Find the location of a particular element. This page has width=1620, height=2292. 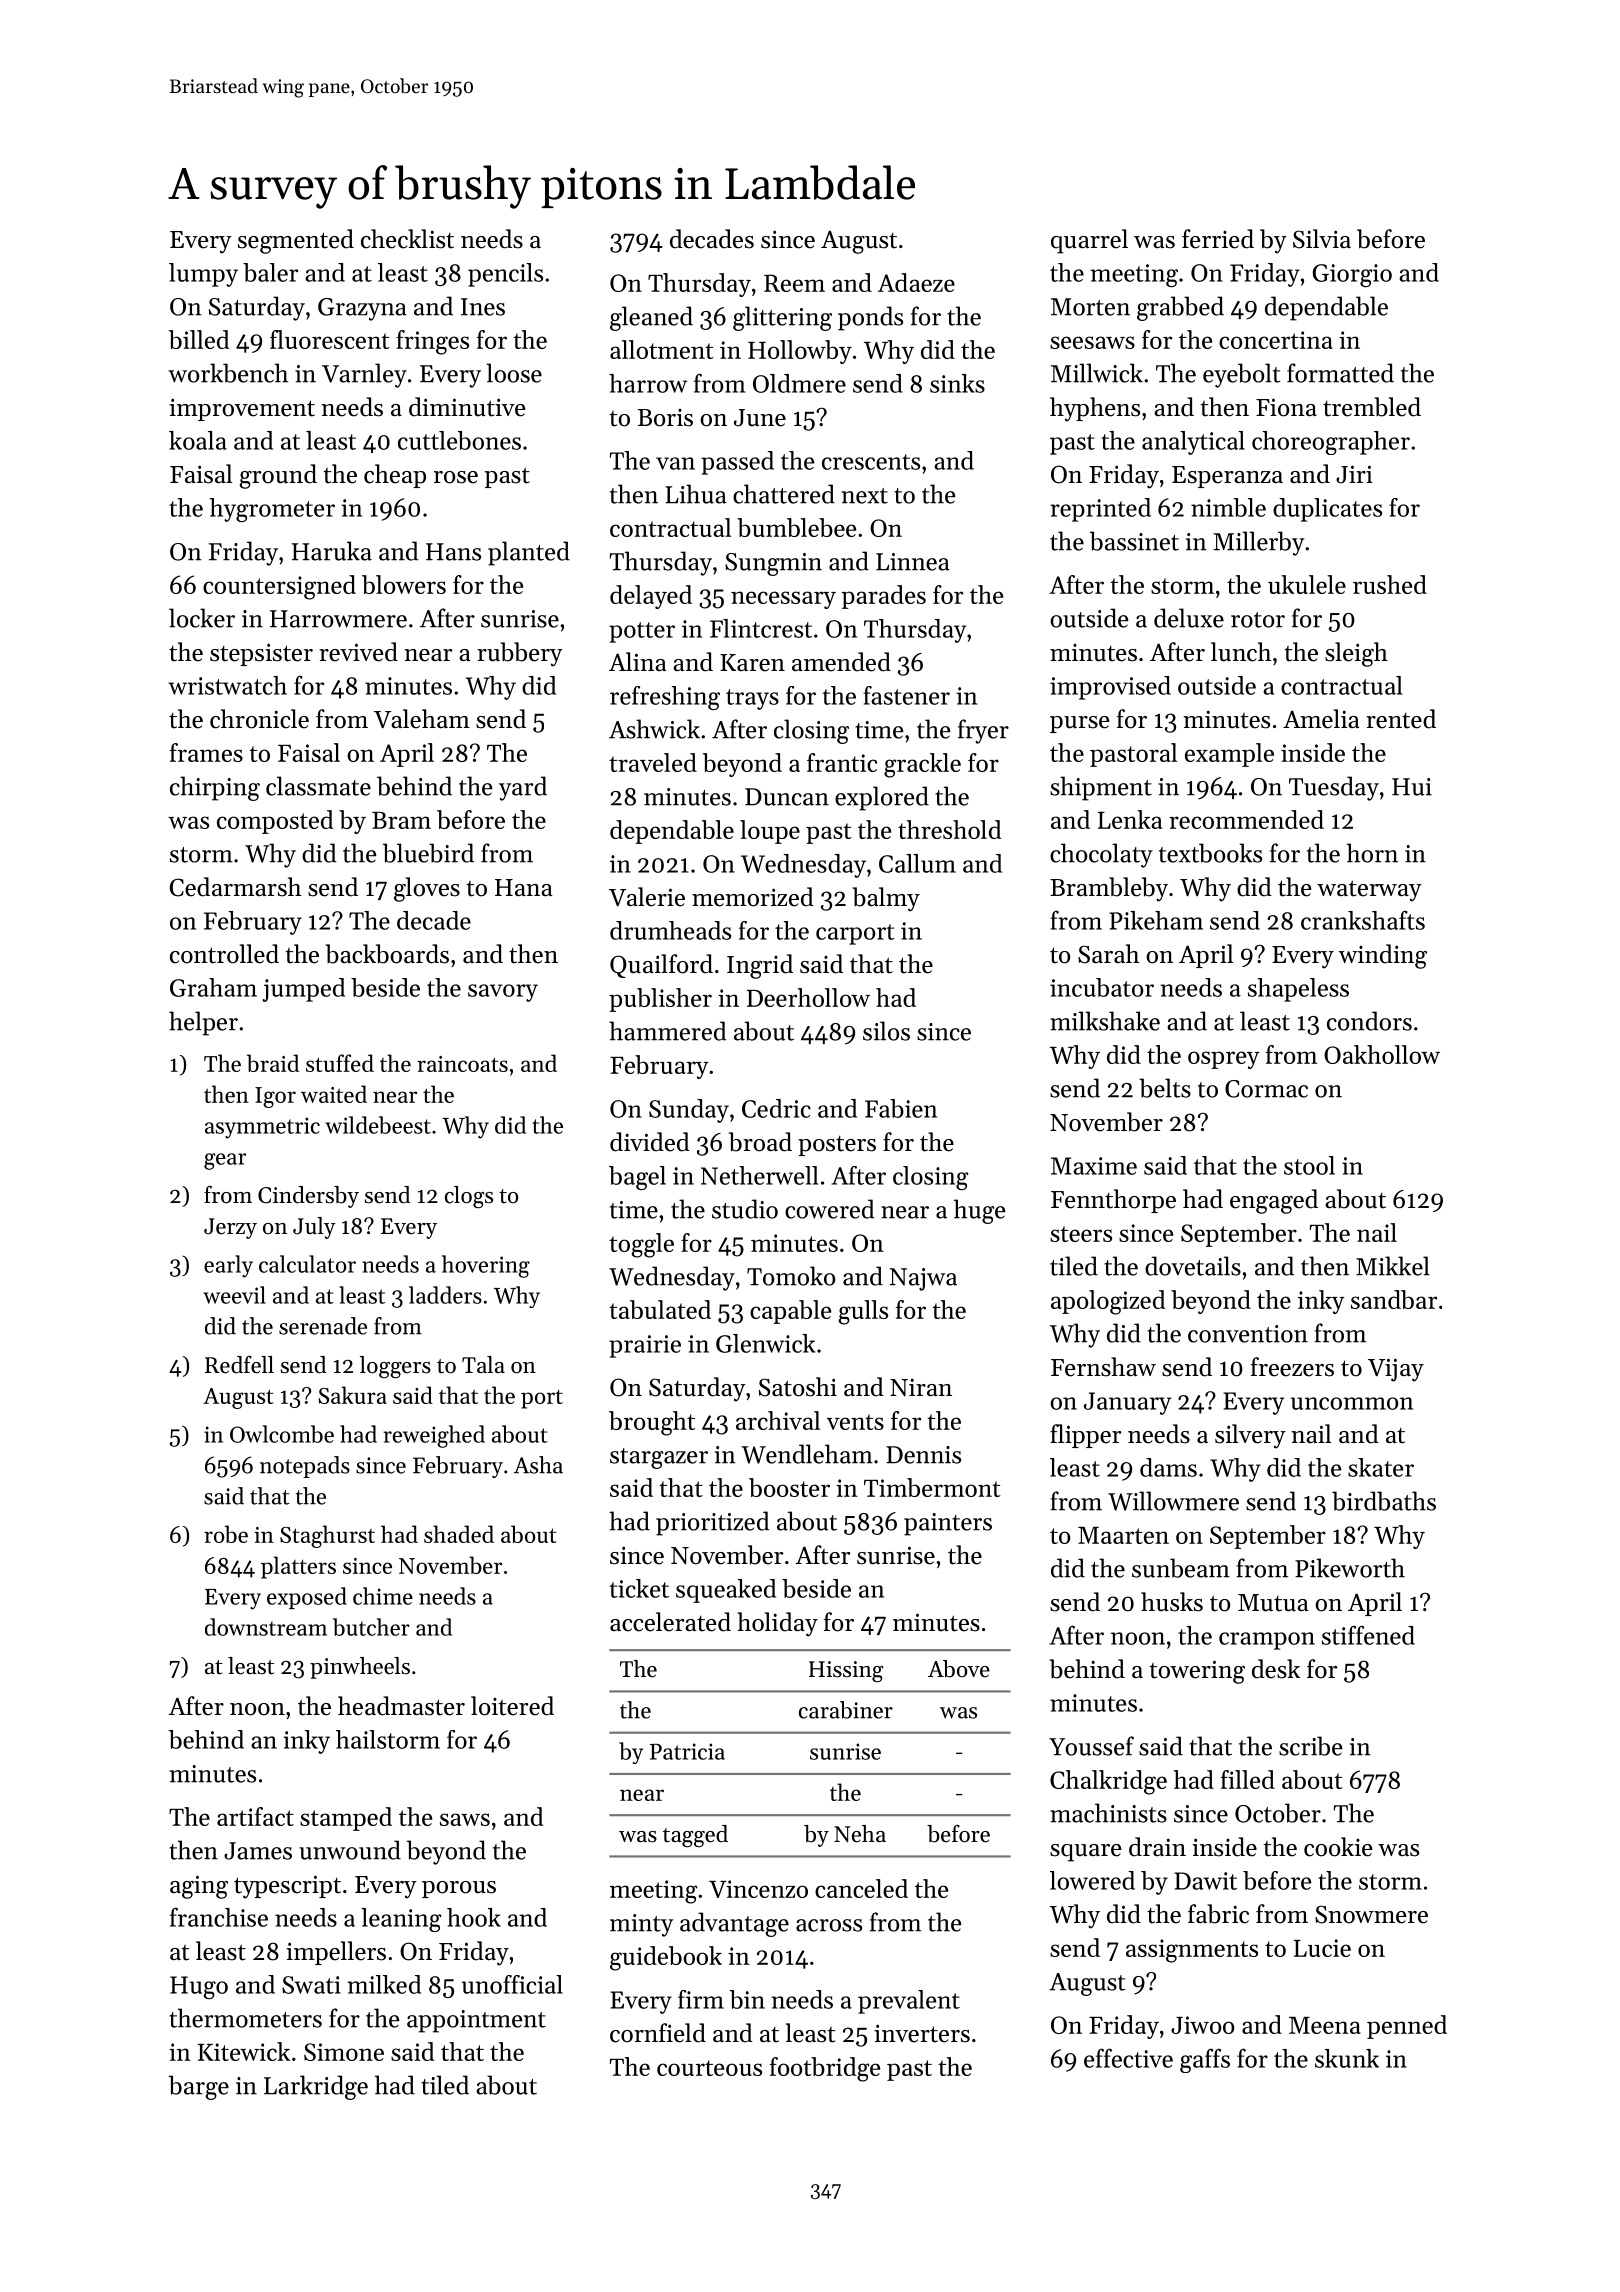

winding is located at coordinates (1383, 956).
